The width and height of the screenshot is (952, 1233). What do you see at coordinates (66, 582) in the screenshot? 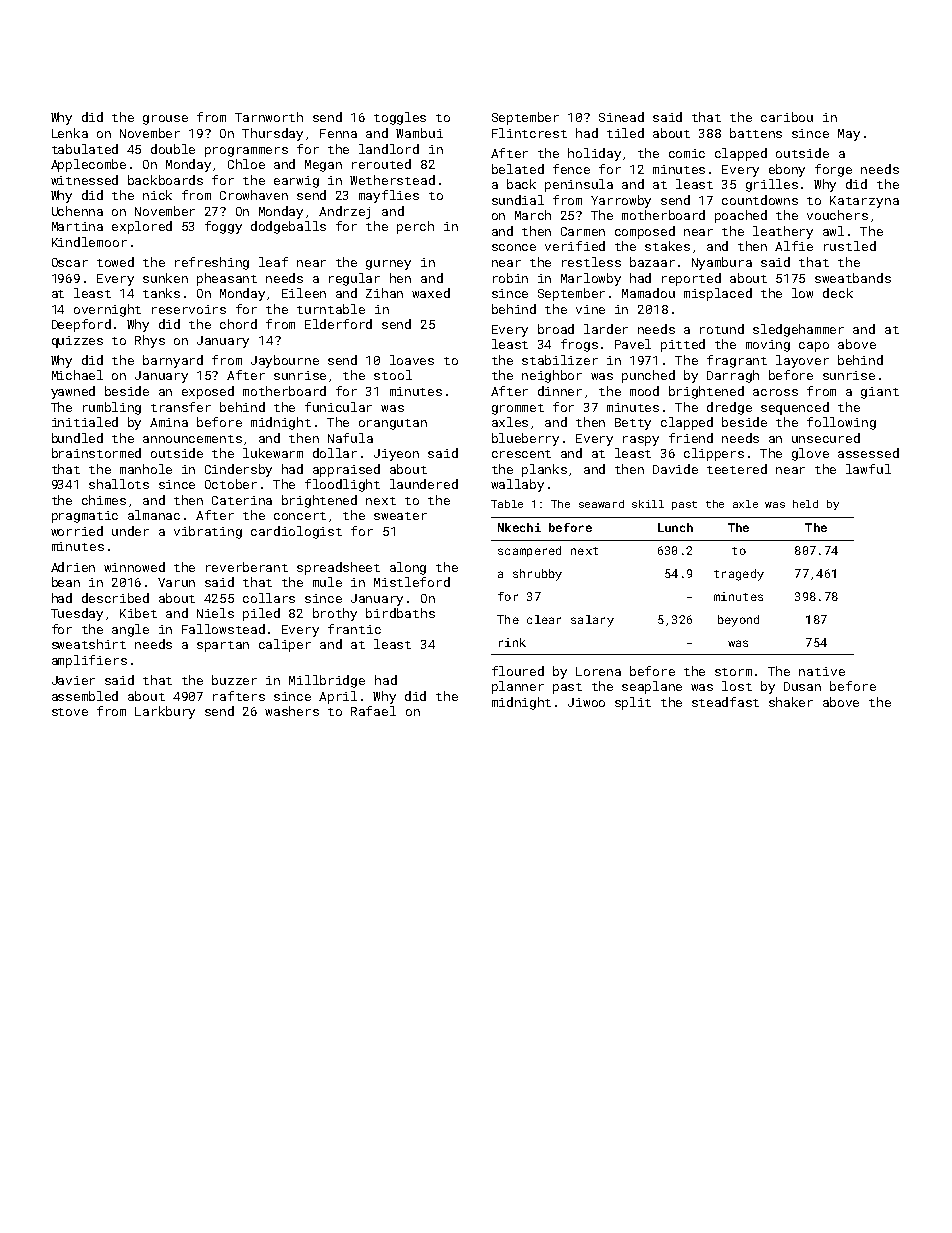
I see `bean` at bounding box center [66, 582].
